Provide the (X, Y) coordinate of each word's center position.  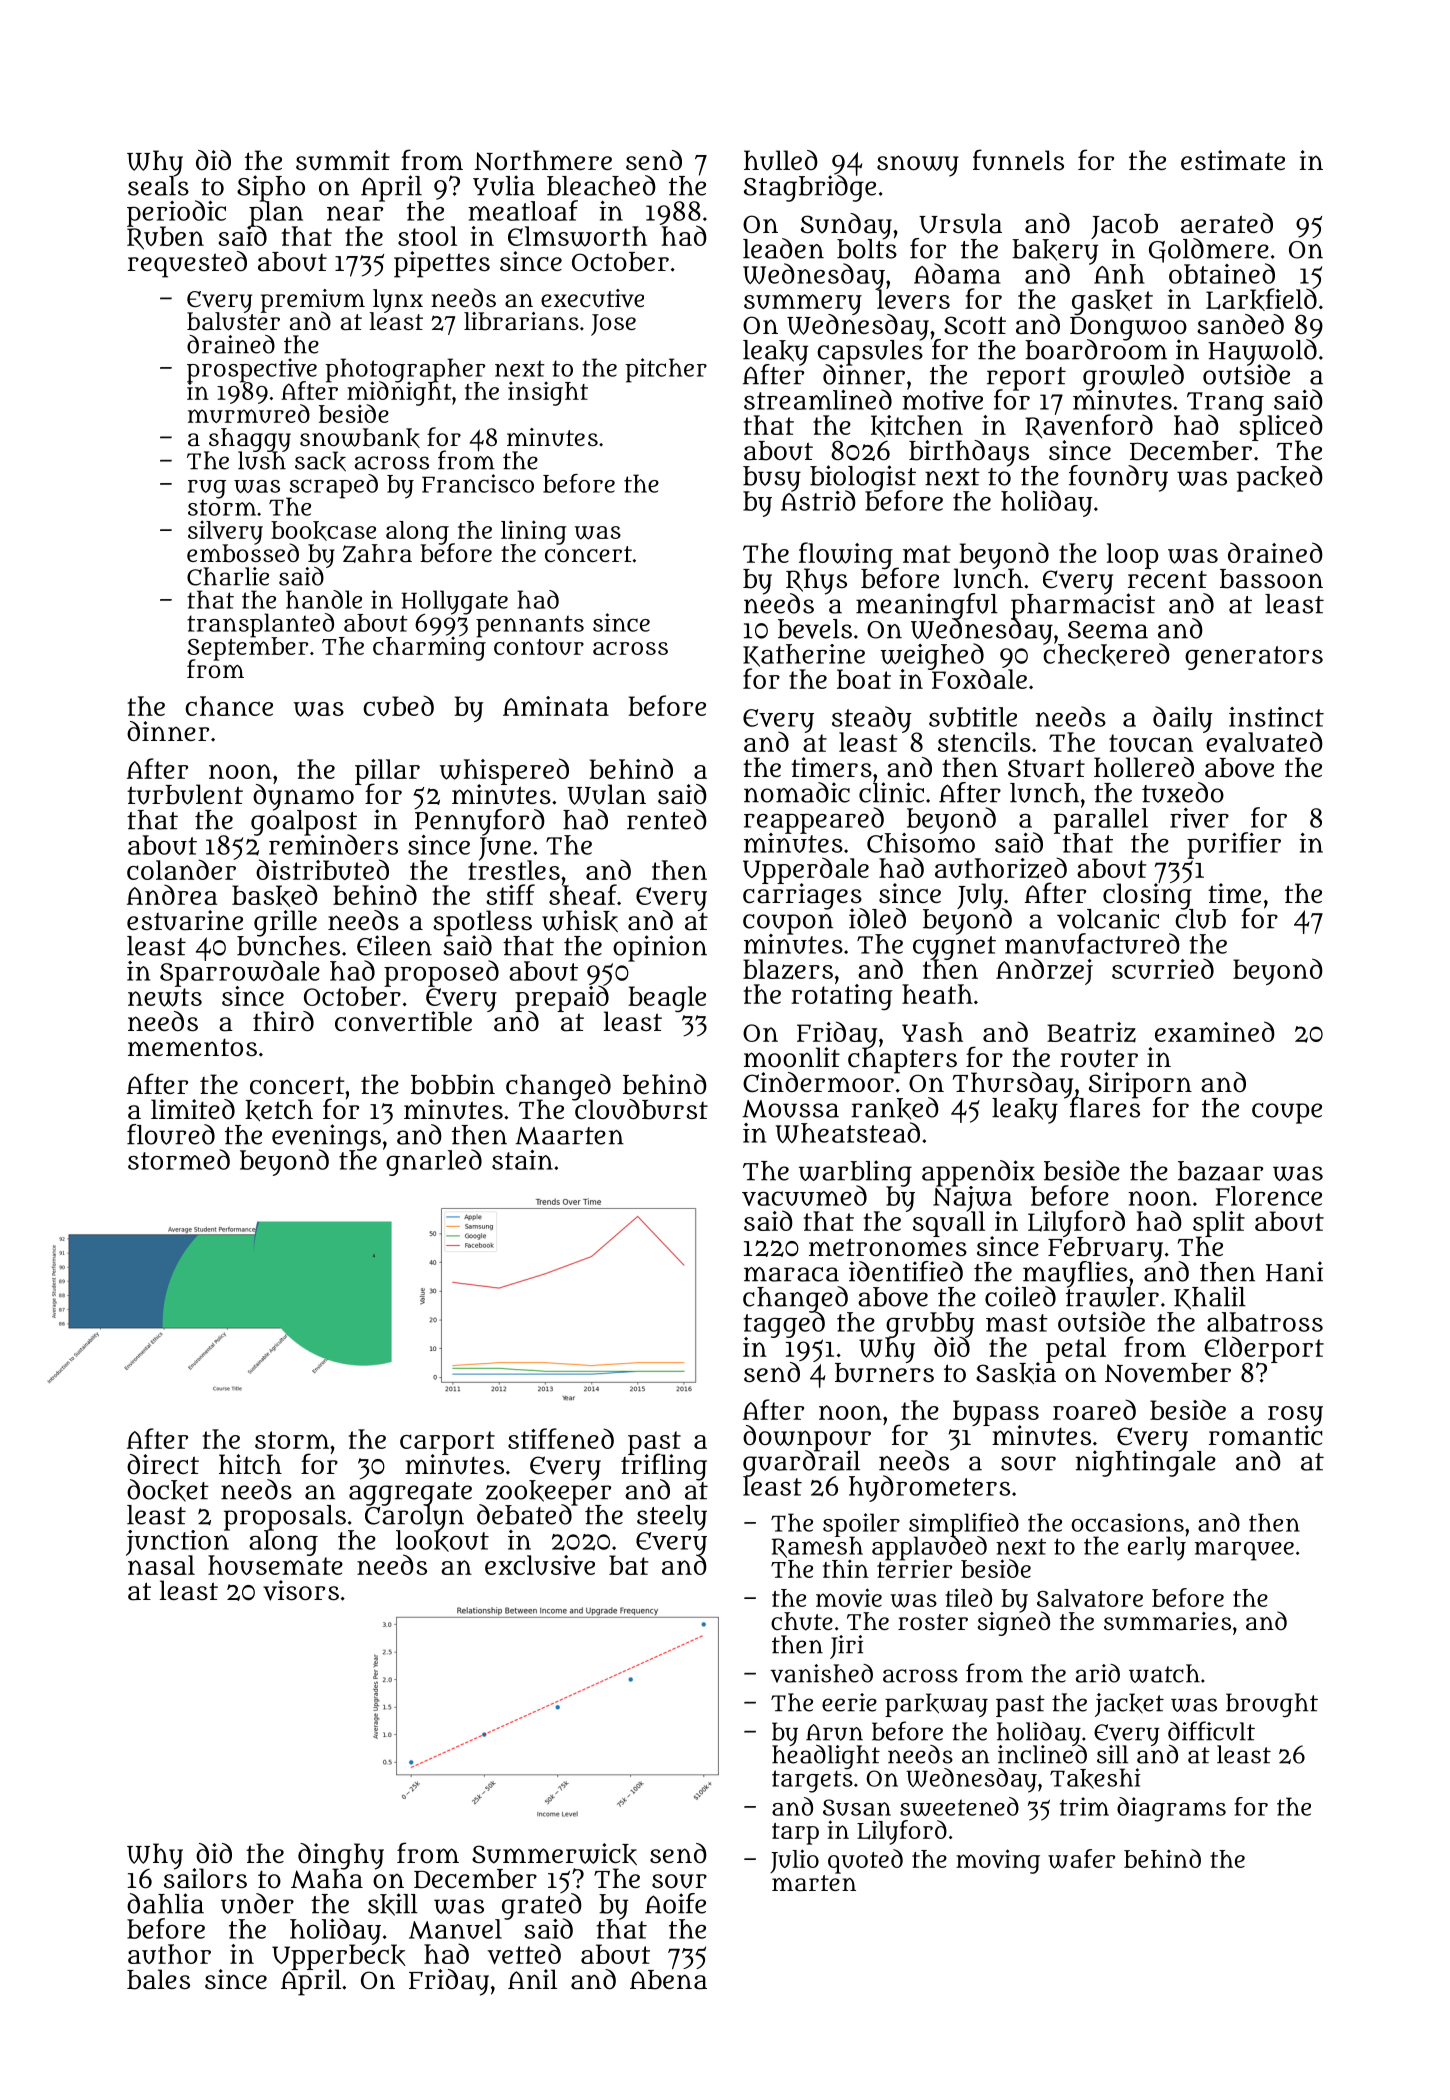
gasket (1112, 302)
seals (158, 186)
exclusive (540, 1565)
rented (667, 819)
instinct (1276, 717)
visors (301, 1590)
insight (548, 393)
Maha (327, 1879)
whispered (504, 771)
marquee (1244, 1551)
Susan (857, 1807)
